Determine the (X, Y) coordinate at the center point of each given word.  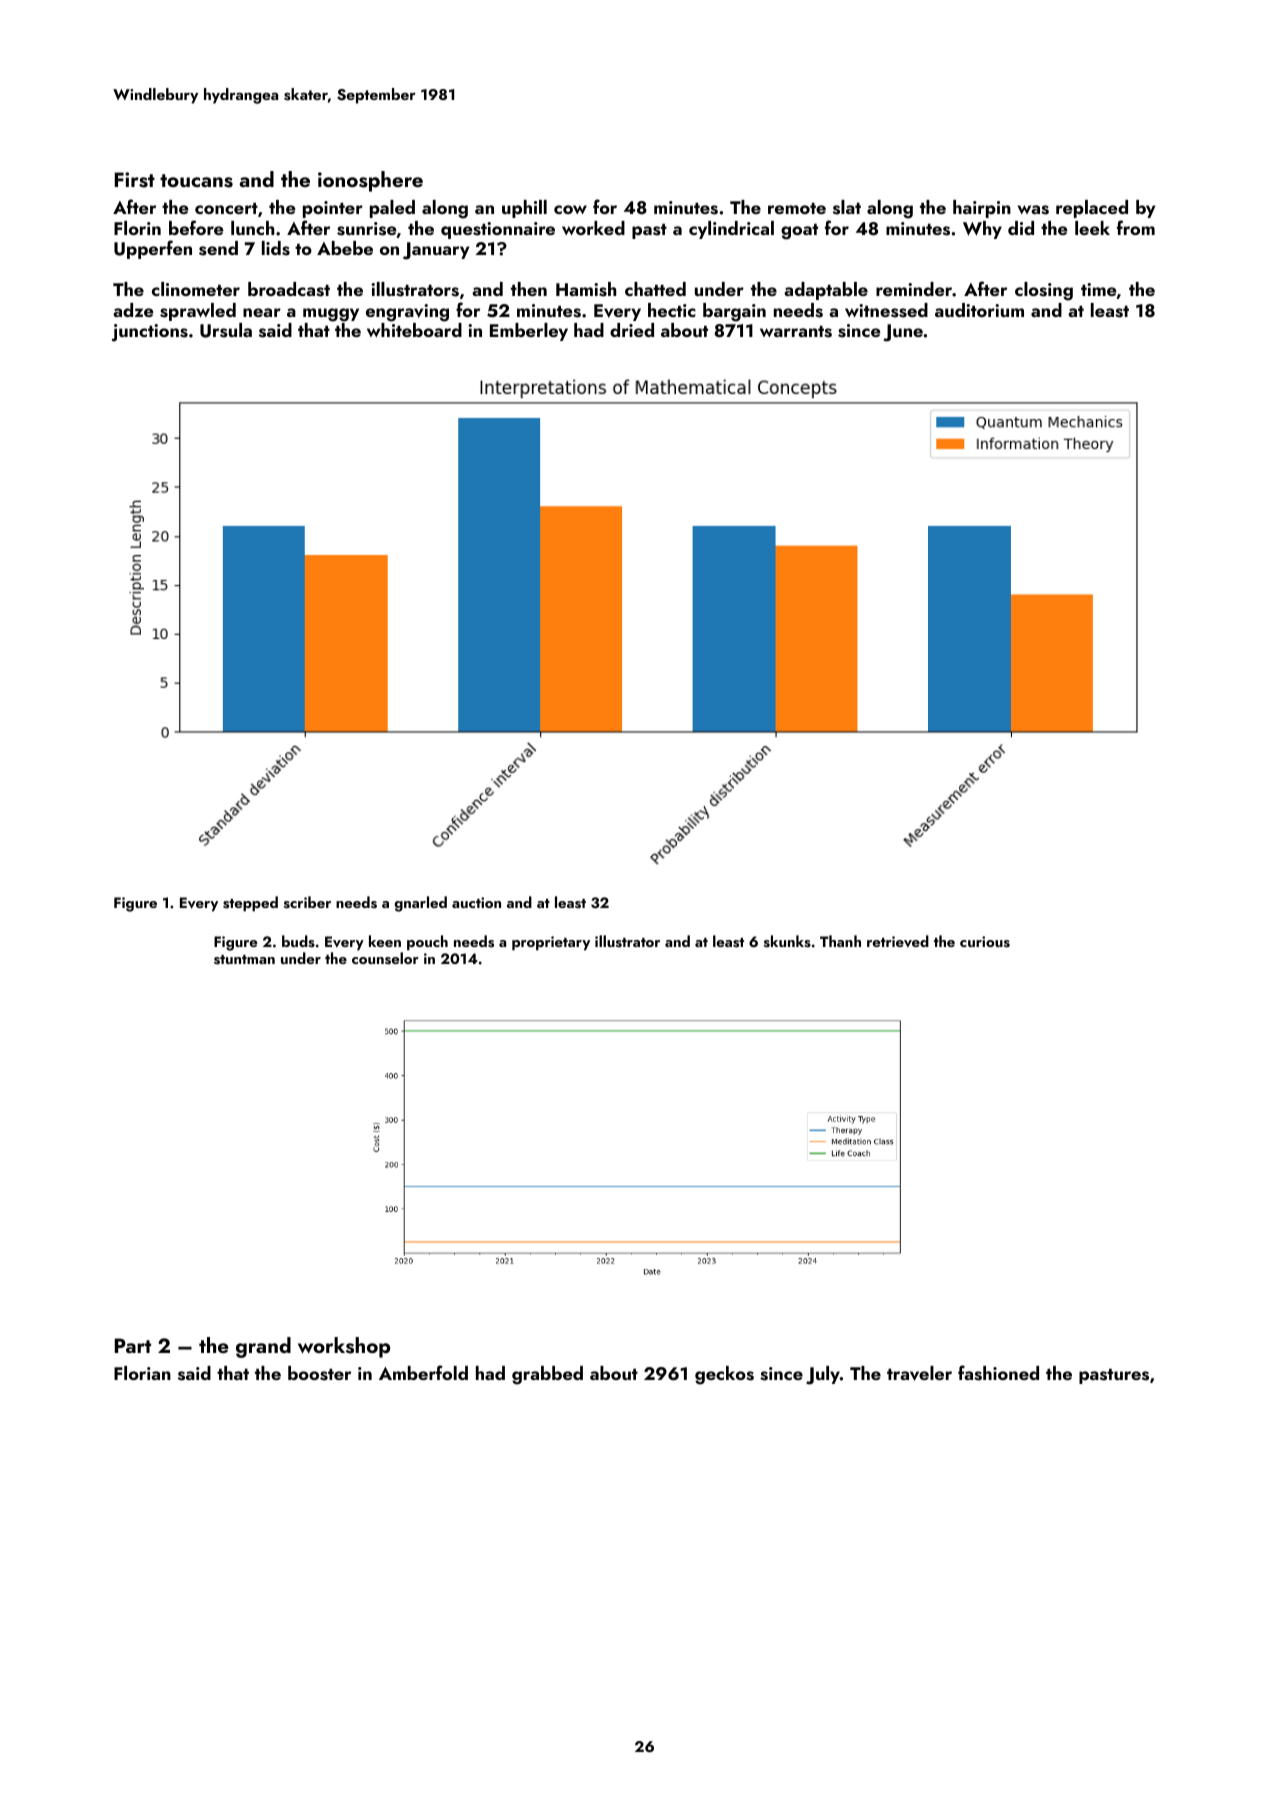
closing (1044, 291)
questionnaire (498, 230)
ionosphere (370, 181)
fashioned (998, 1373)
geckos (724, 1375)
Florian (142, 1373)
